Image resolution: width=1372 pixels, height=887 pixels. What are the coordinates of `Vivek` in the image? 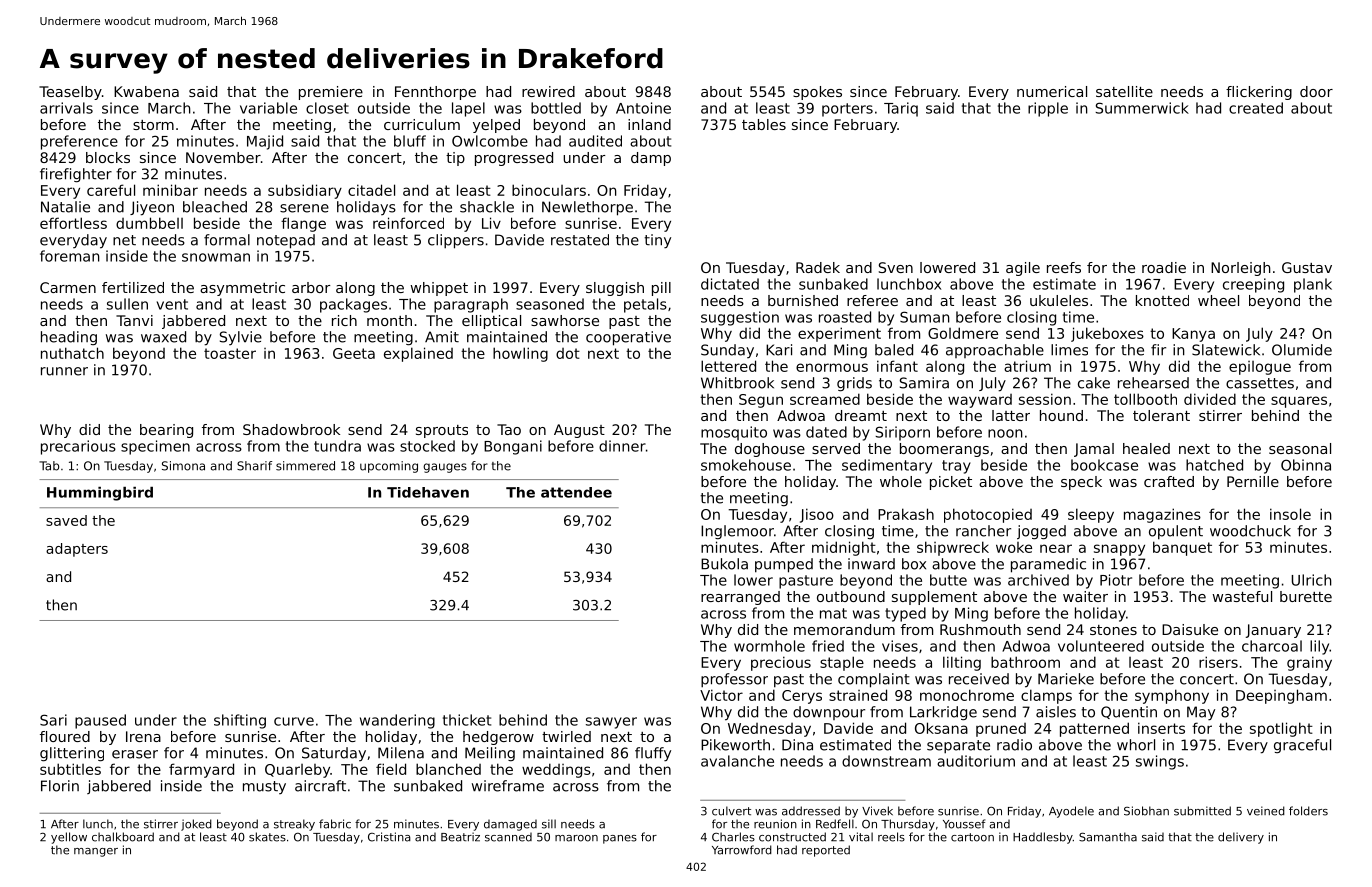 It's located at (877, 811).
